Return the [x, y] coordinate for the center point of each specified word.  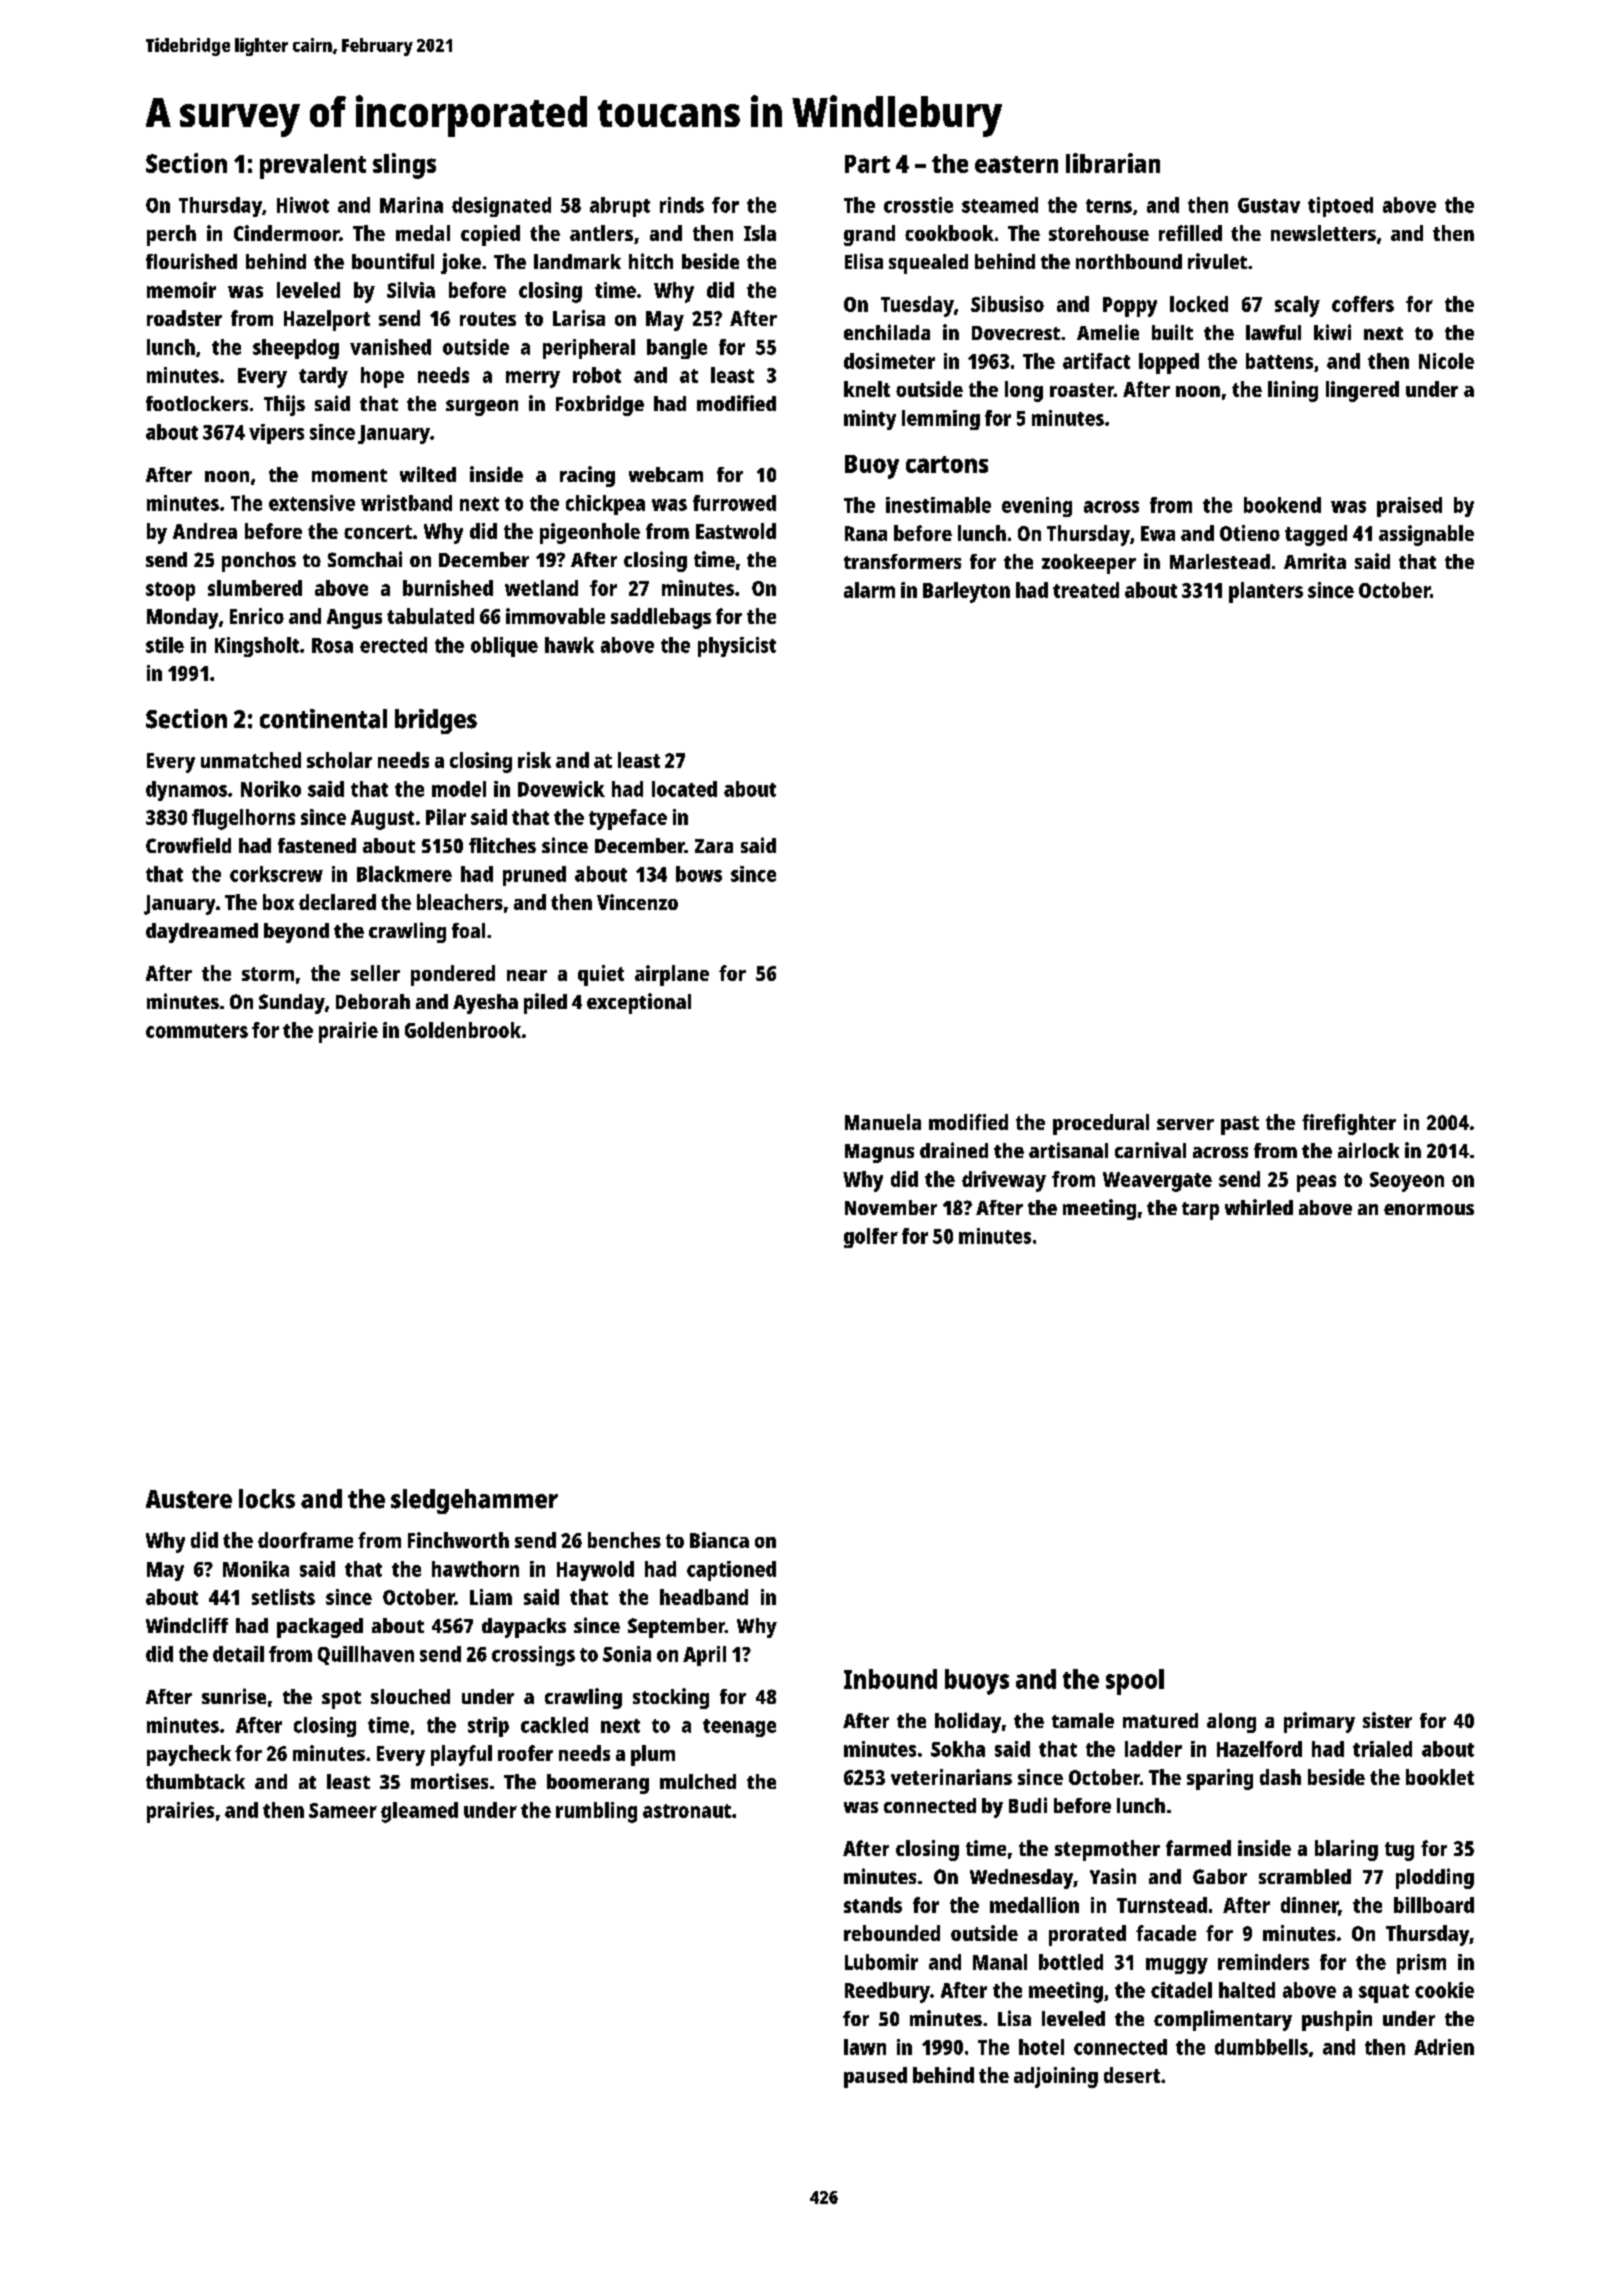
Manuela [883, 1122]
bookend [1282, 505]
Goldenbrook [463, 1030]
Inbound [890, 1679]
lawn [865, 2047]
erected [393, 645]
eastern [1016, 164]
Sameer [343, 1810]
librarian [1113, 163]
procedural [1101, 1124]
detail [238, 1654]
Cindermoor [286, 233]
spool [1135, 1682]
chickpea [605, 505]
